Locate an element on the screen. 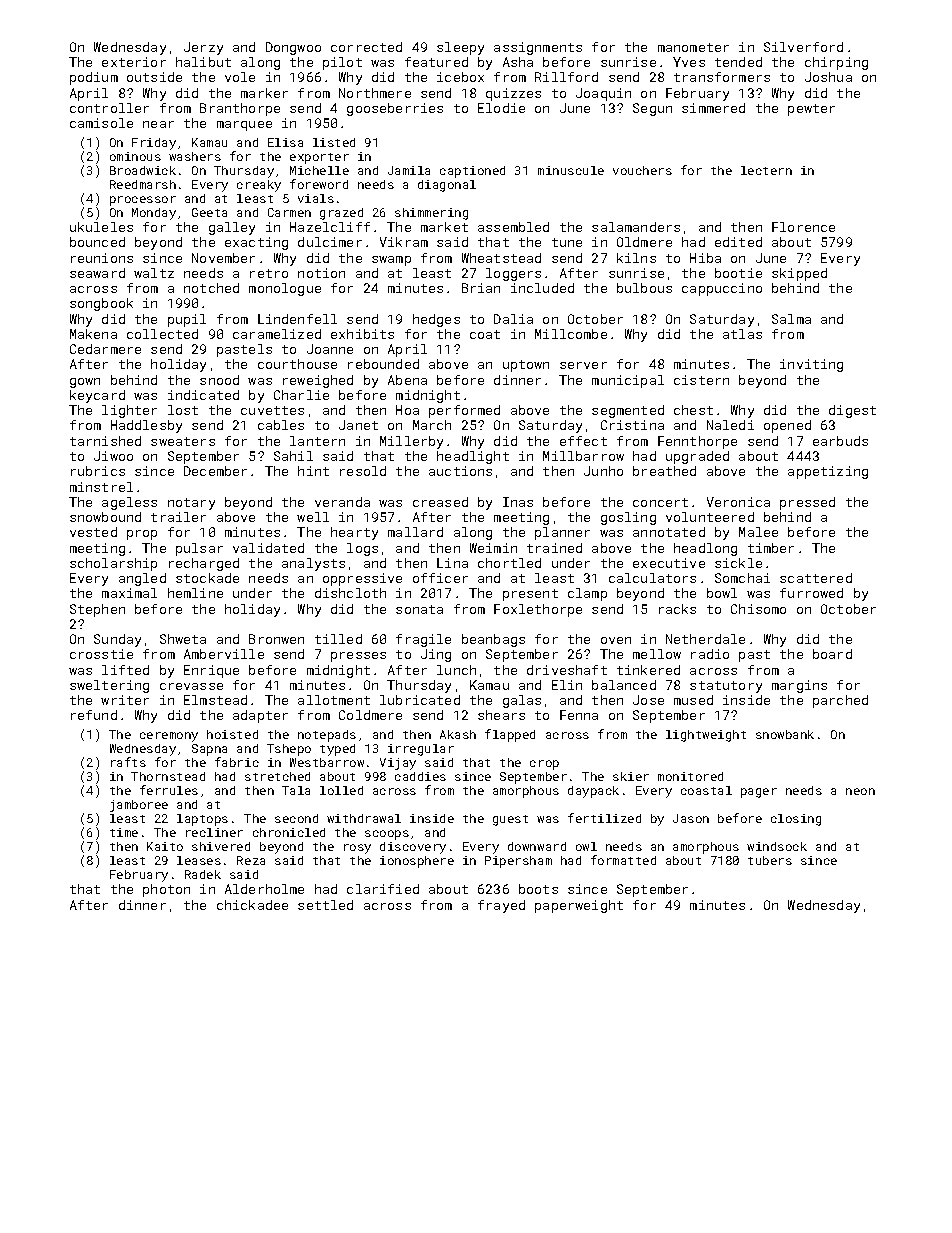  performed is located at coordinates (464, 411).
